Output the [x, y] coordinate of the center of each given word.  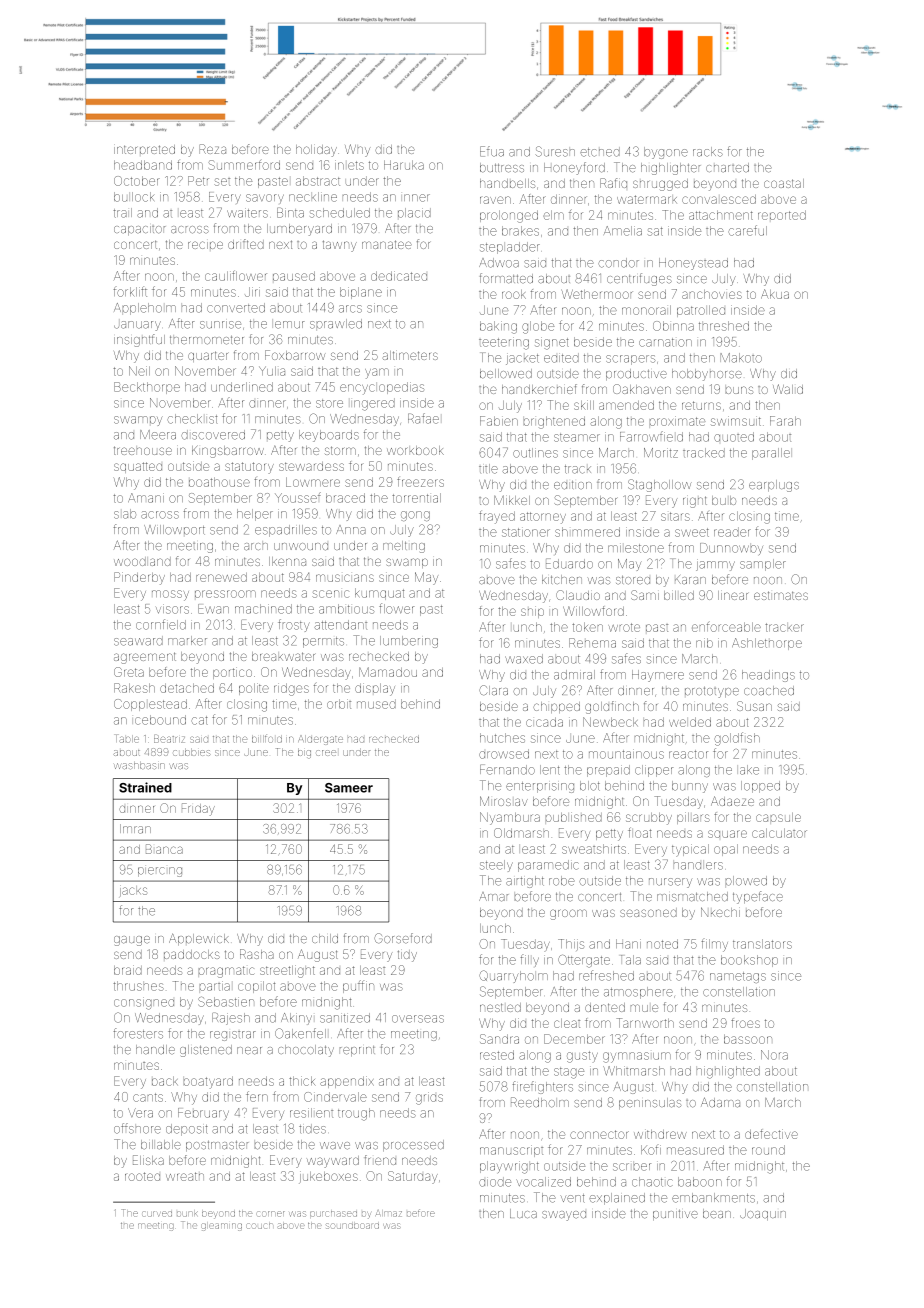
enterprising [540, 787]
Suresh [555, 151]
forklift [130, 291]
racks [708, 152]
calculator [779, 833]
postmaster [217, 1146]
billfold [267, 738]
